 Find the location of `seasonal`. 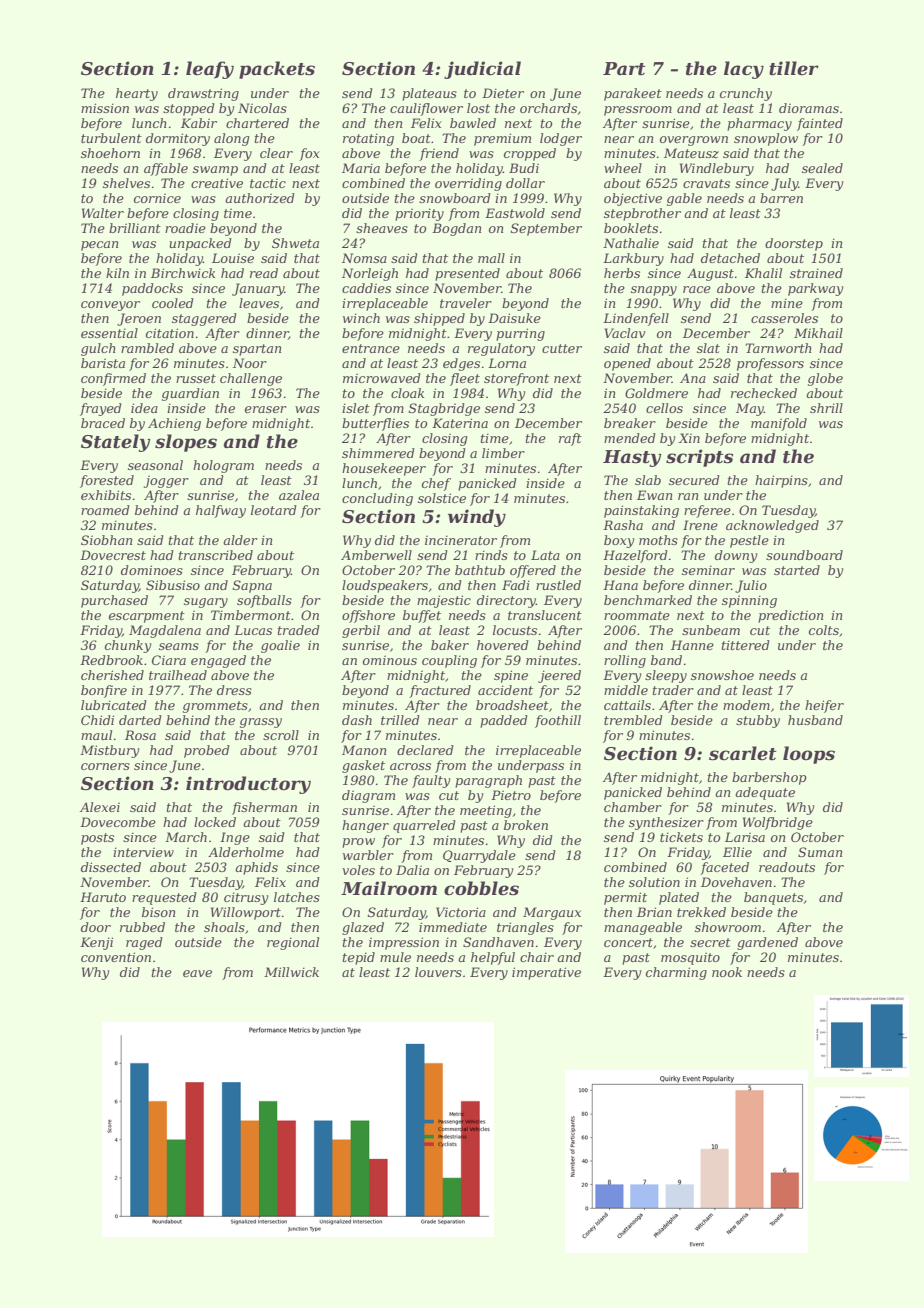

seasonal is located at coordinates (155, 465).
